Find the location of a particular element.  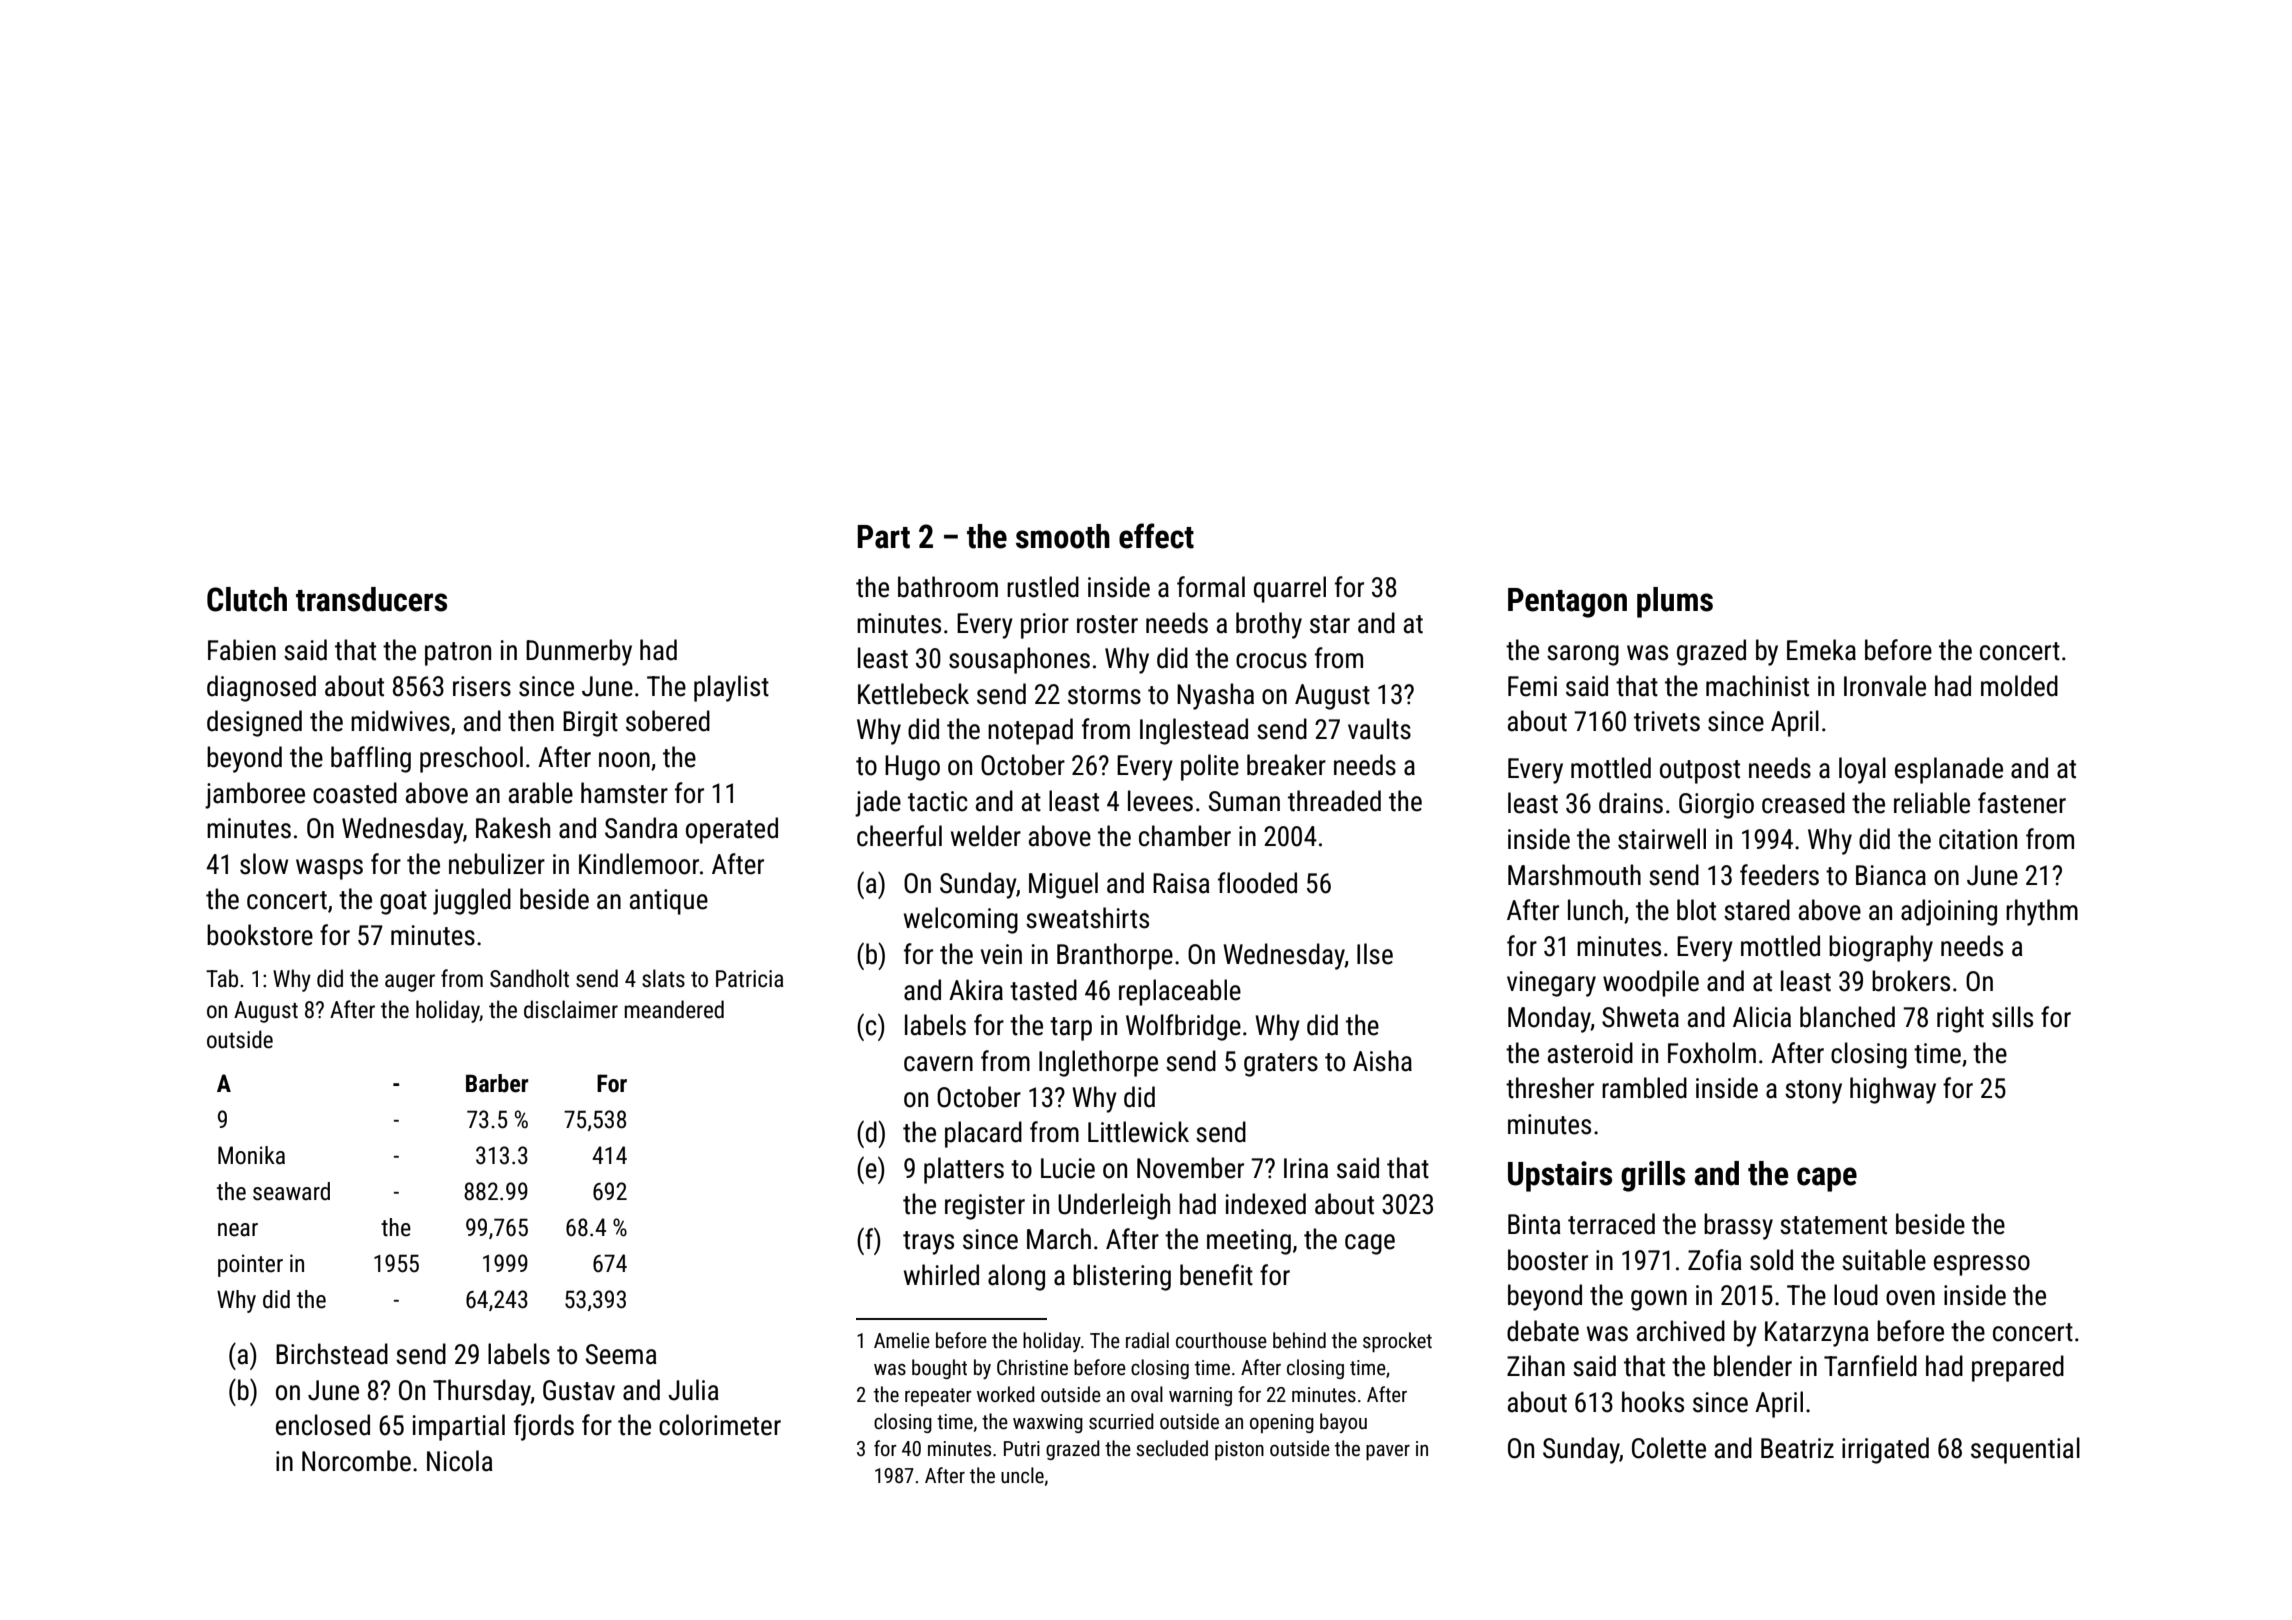

jamboree is located at coordinates (255, 795).
